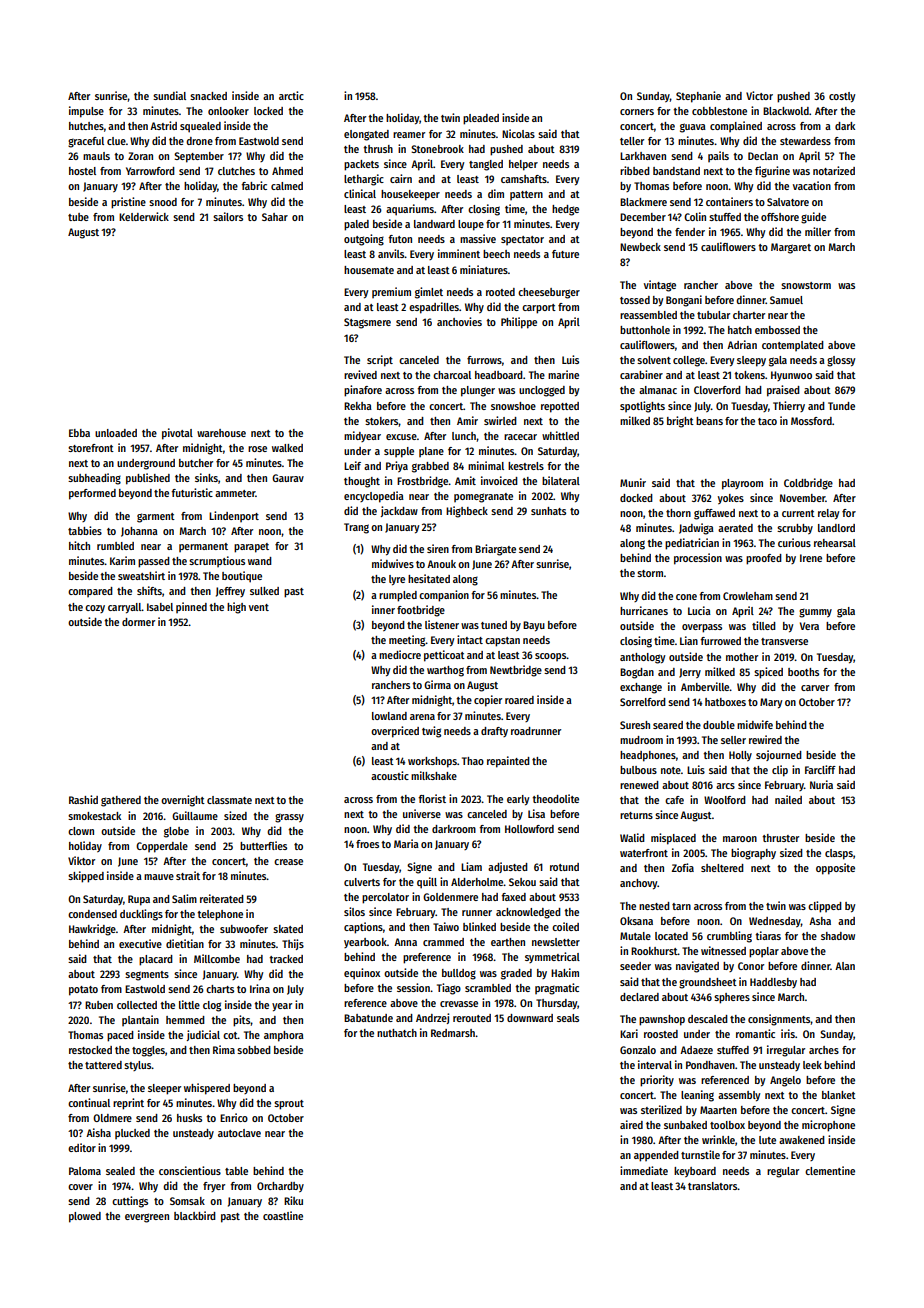 This document has width=924, height=1308. What do you see at coordinates (128, 203) in the document?
I see `pristine` at bounding box center [128, 203].
